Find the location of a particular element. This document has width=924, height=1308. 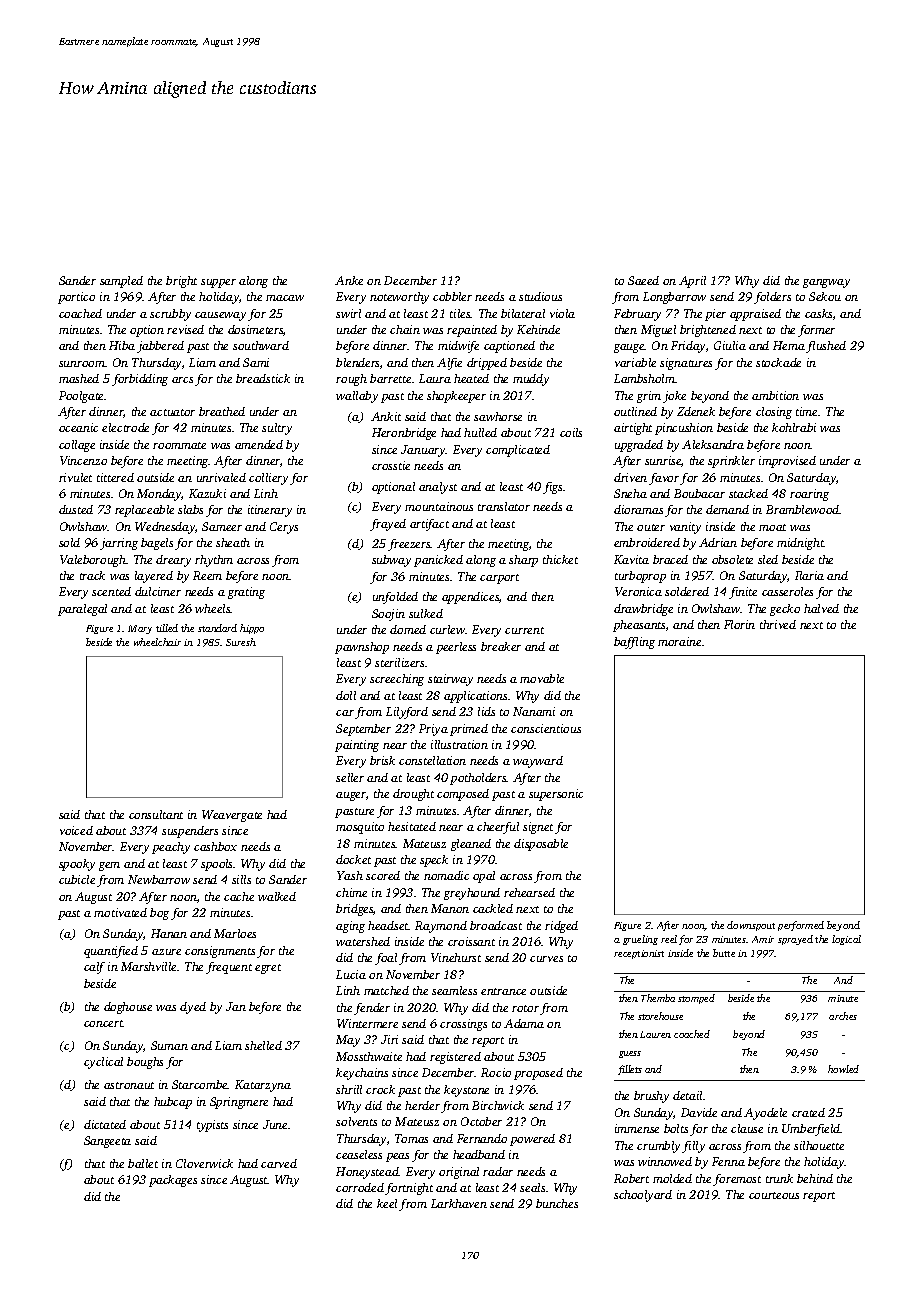

mashed is located at coordinates (79, 378).
